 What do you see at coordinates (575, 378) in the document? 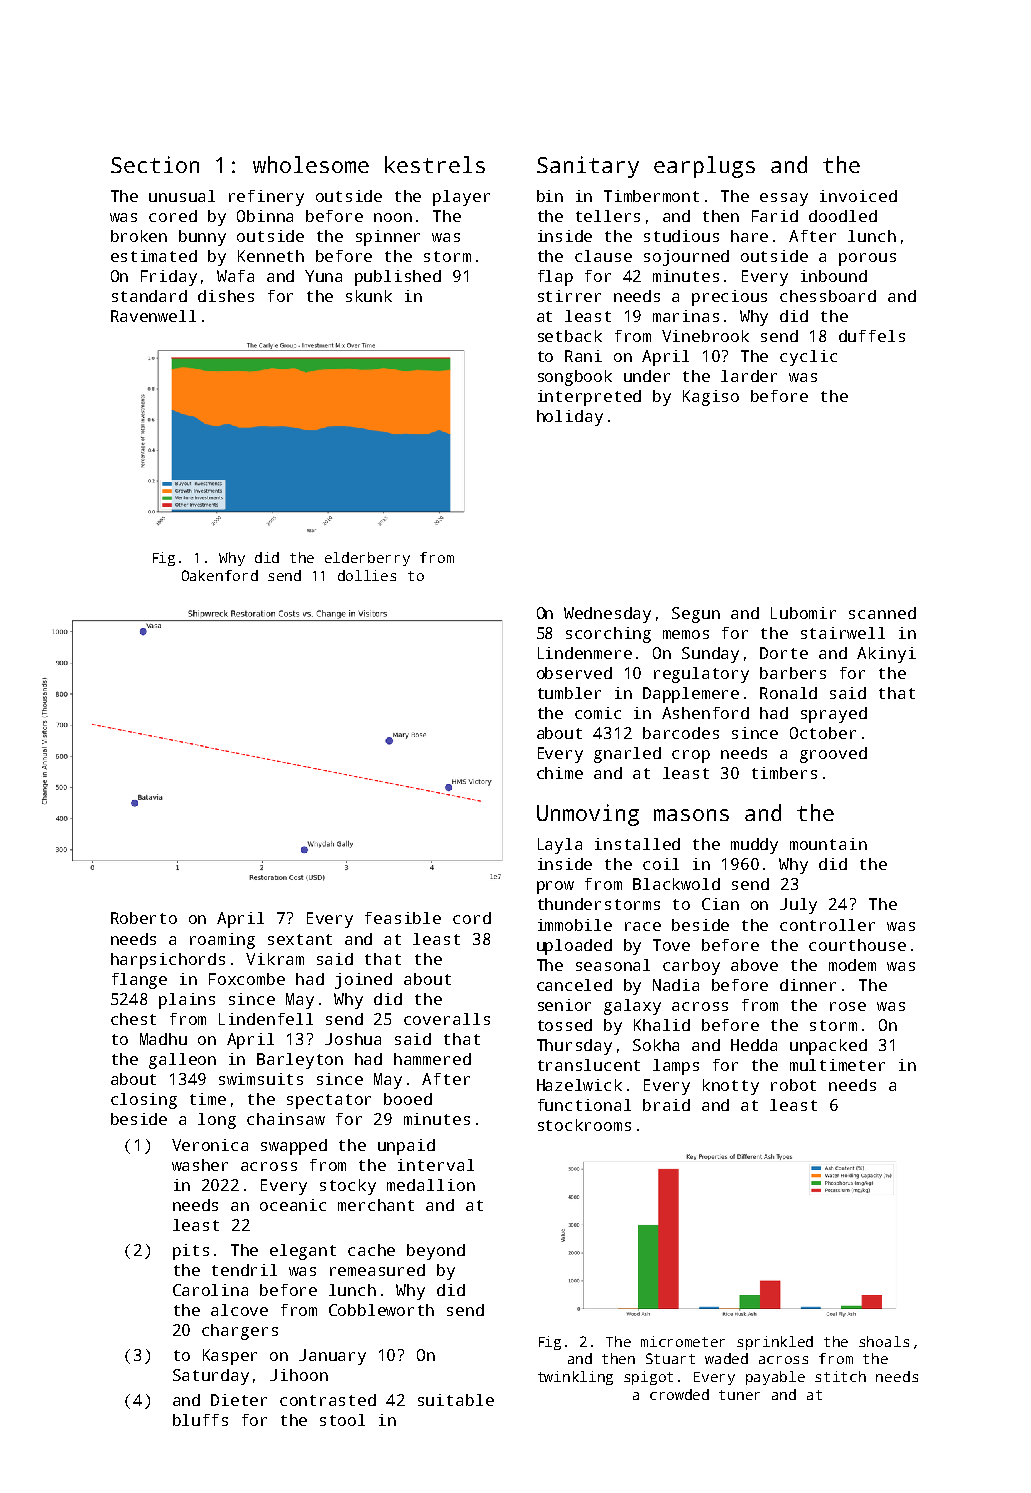
I see `songbook` at bounding box center [575, 378].
